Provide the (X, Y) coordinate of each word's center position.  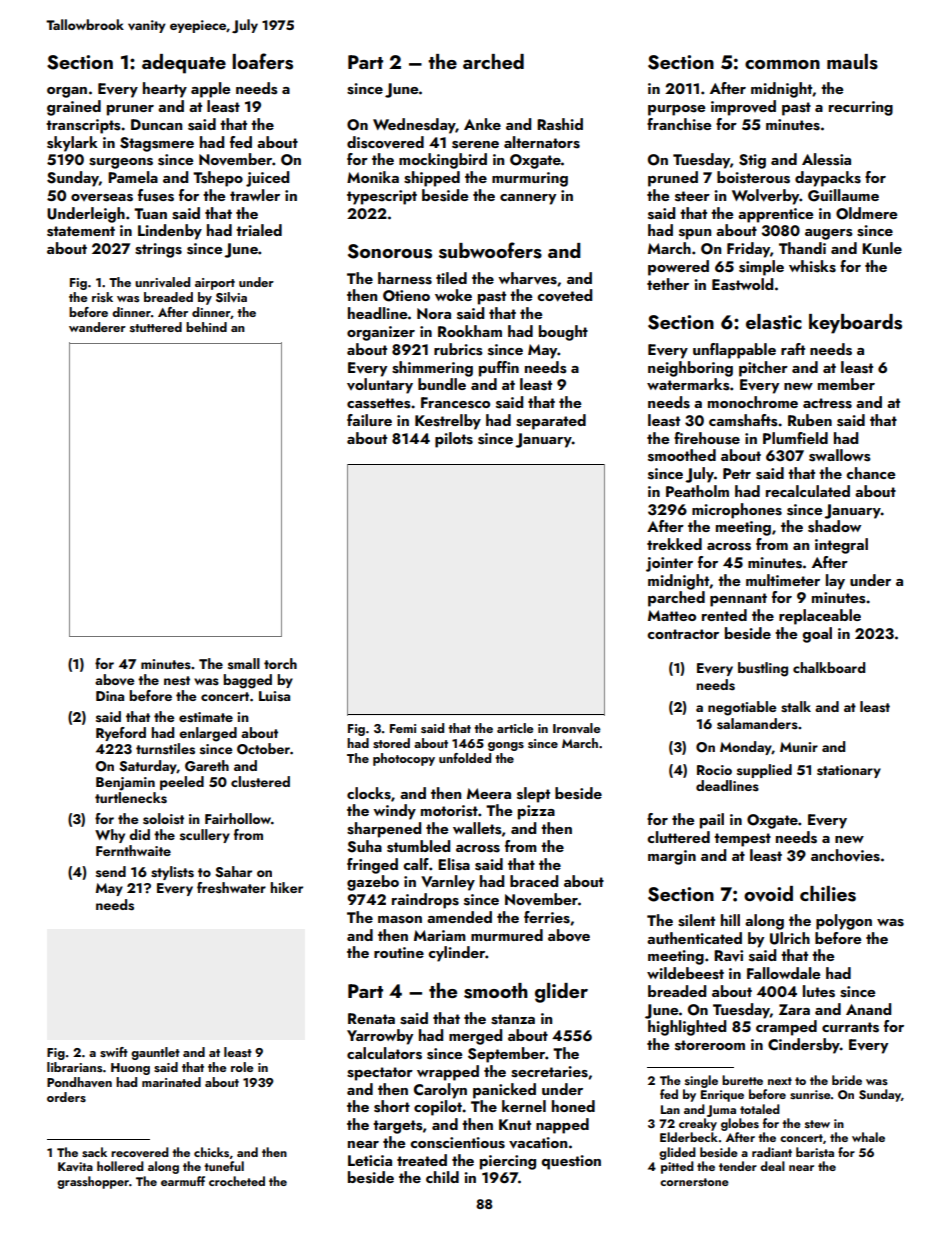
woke (453, 295)
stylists (172, 873)
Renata (371, 1018)
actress (827, 403)
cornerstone (694, 1182)
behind (206, 327)
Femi (403, 728)
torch (280, 663)
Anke (482, 124)
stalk (796, 707)
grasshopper (93, 1182)
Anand (868, 1009)
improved (743, 108)
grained (74, 108)
